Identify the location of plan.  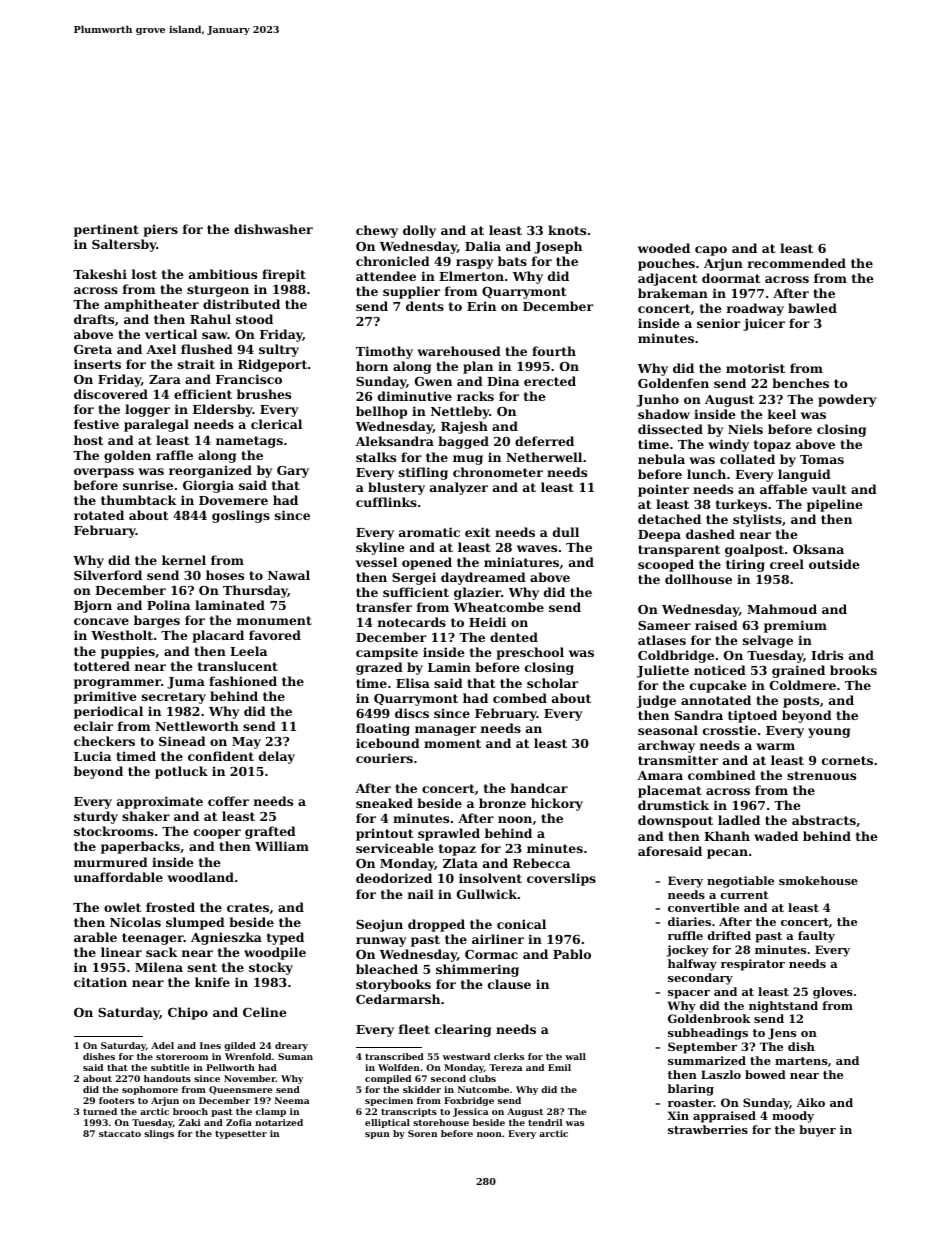
(478, 367).
